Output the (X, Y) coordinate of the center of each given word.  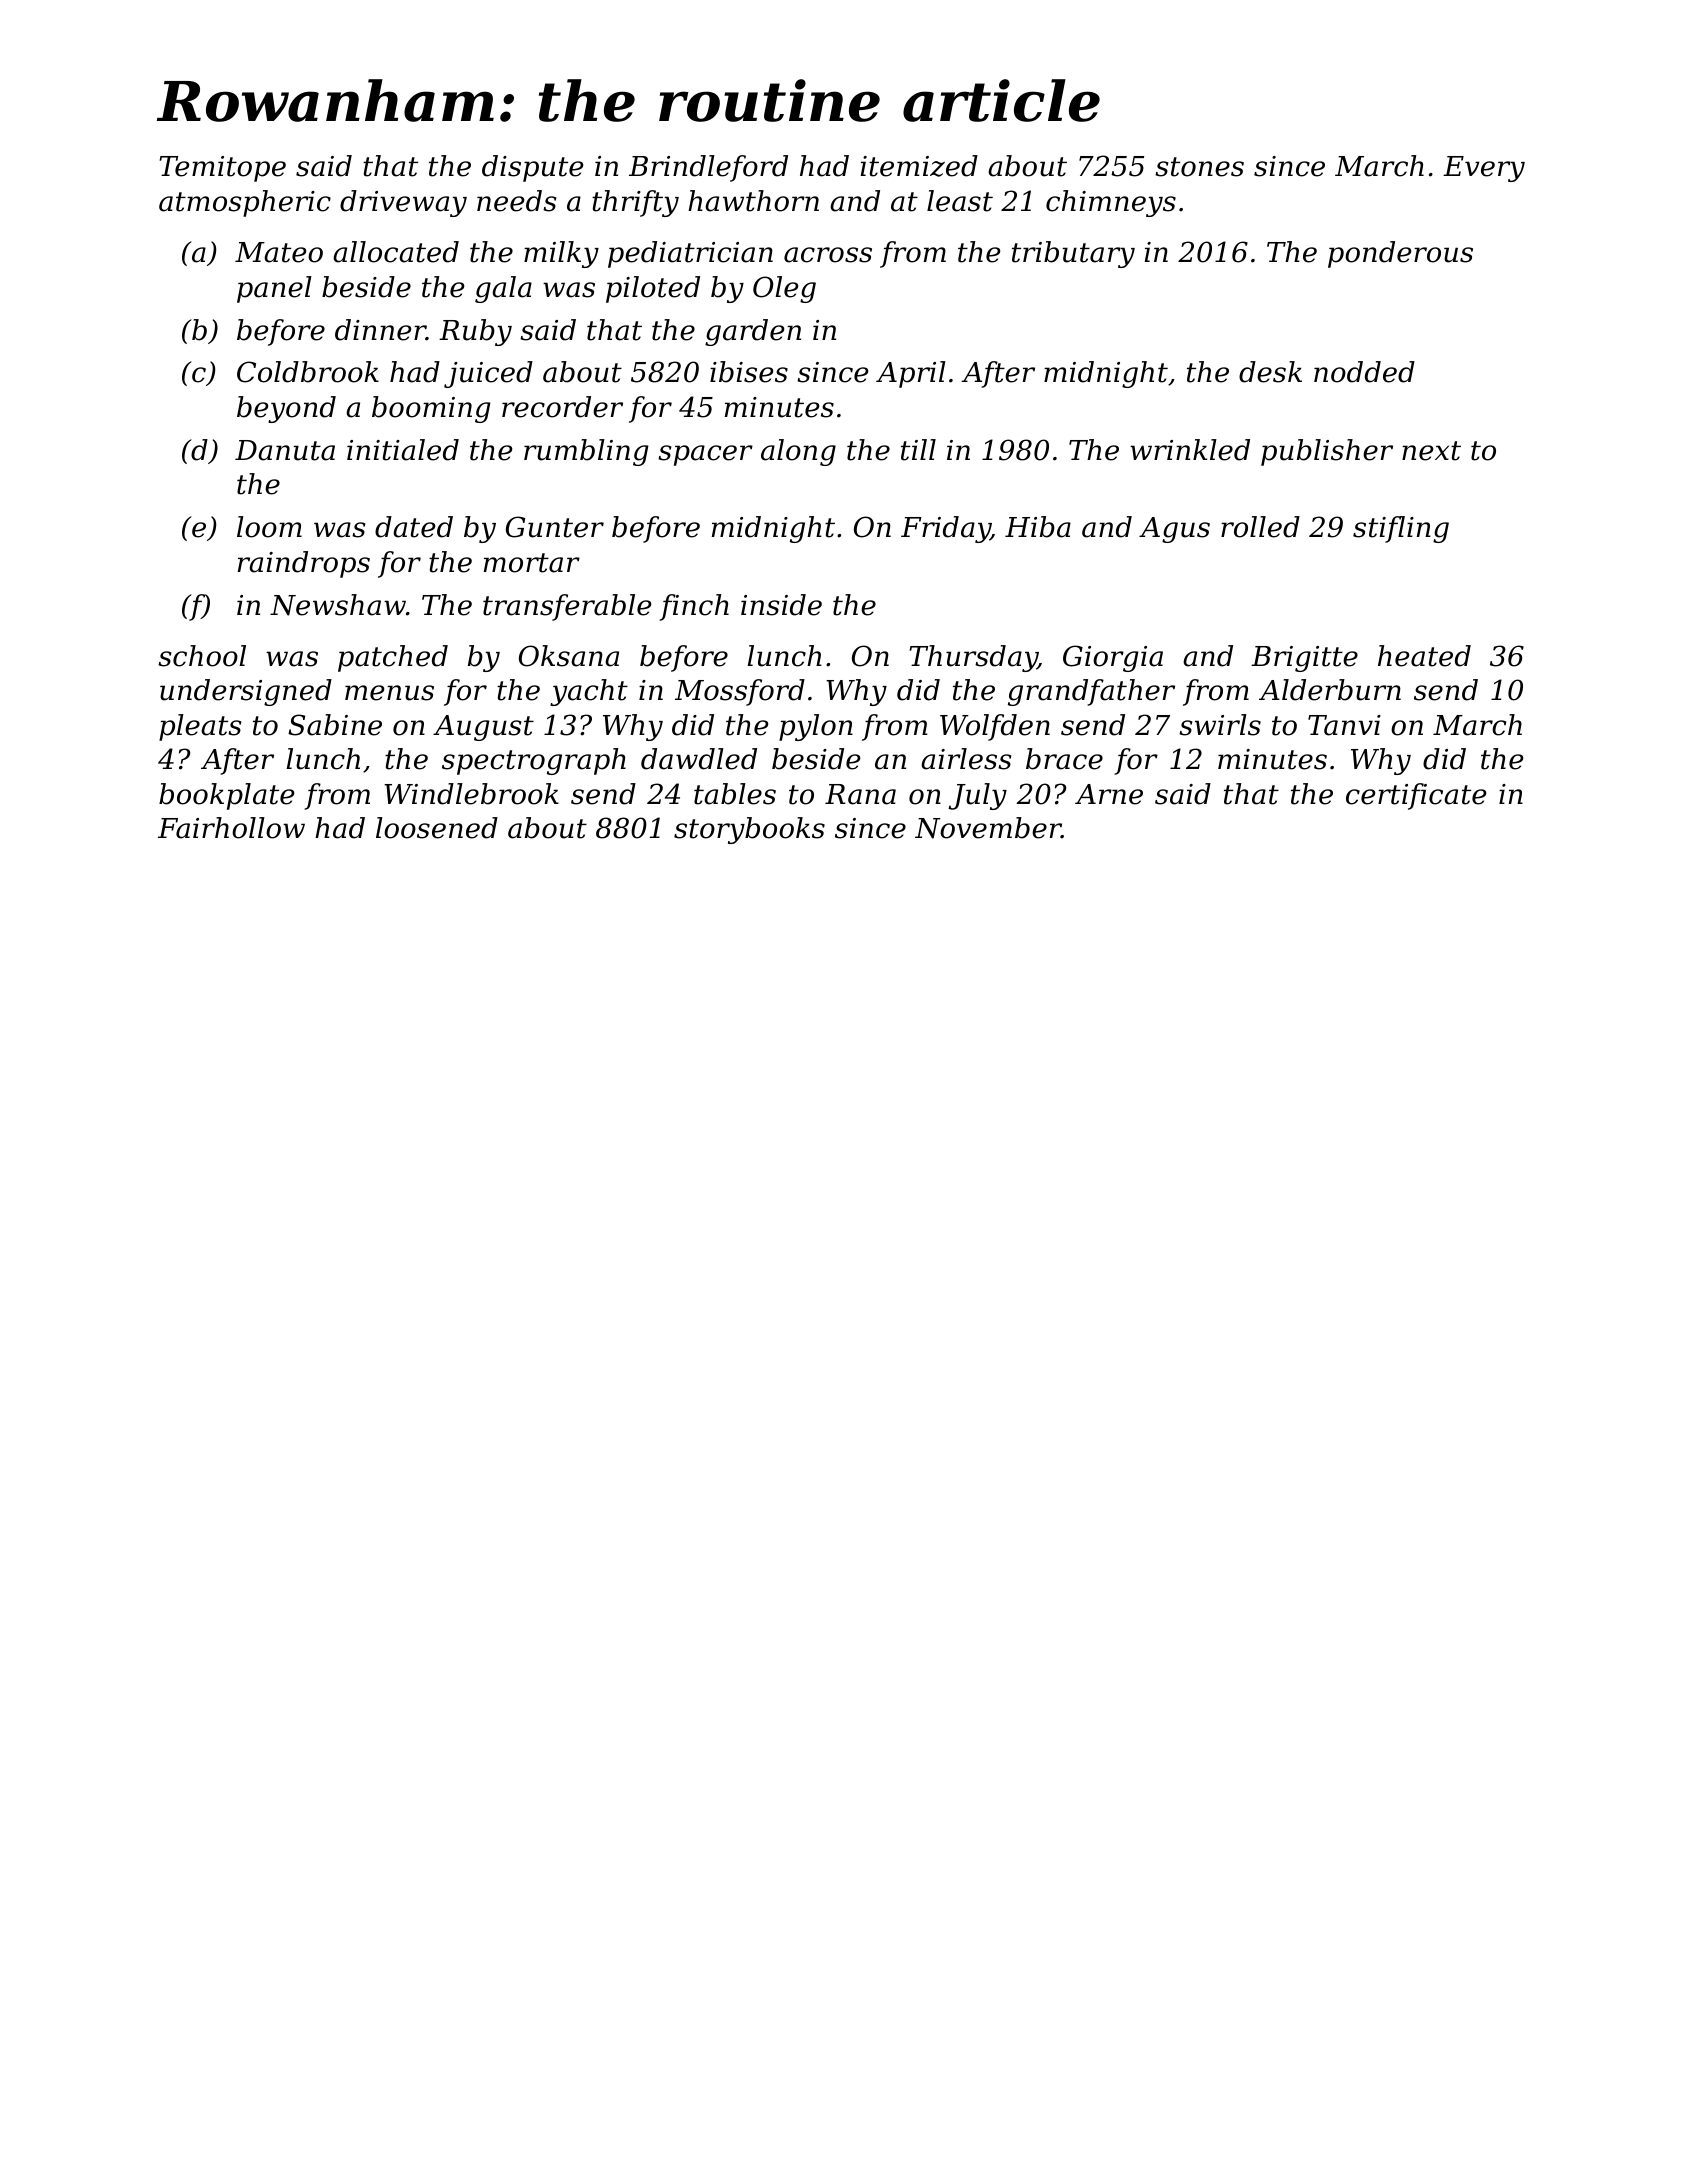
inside (781, 605)
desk (1270, 372)
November (988, 828)
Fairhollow (231, 828)
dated (414, 527)
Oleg (784, 289)
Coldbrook (308, 372)
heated (1424, 656)
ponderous (1400, 254)
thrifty (635, 203)
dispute (532, 168)
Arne (1109, 794)
